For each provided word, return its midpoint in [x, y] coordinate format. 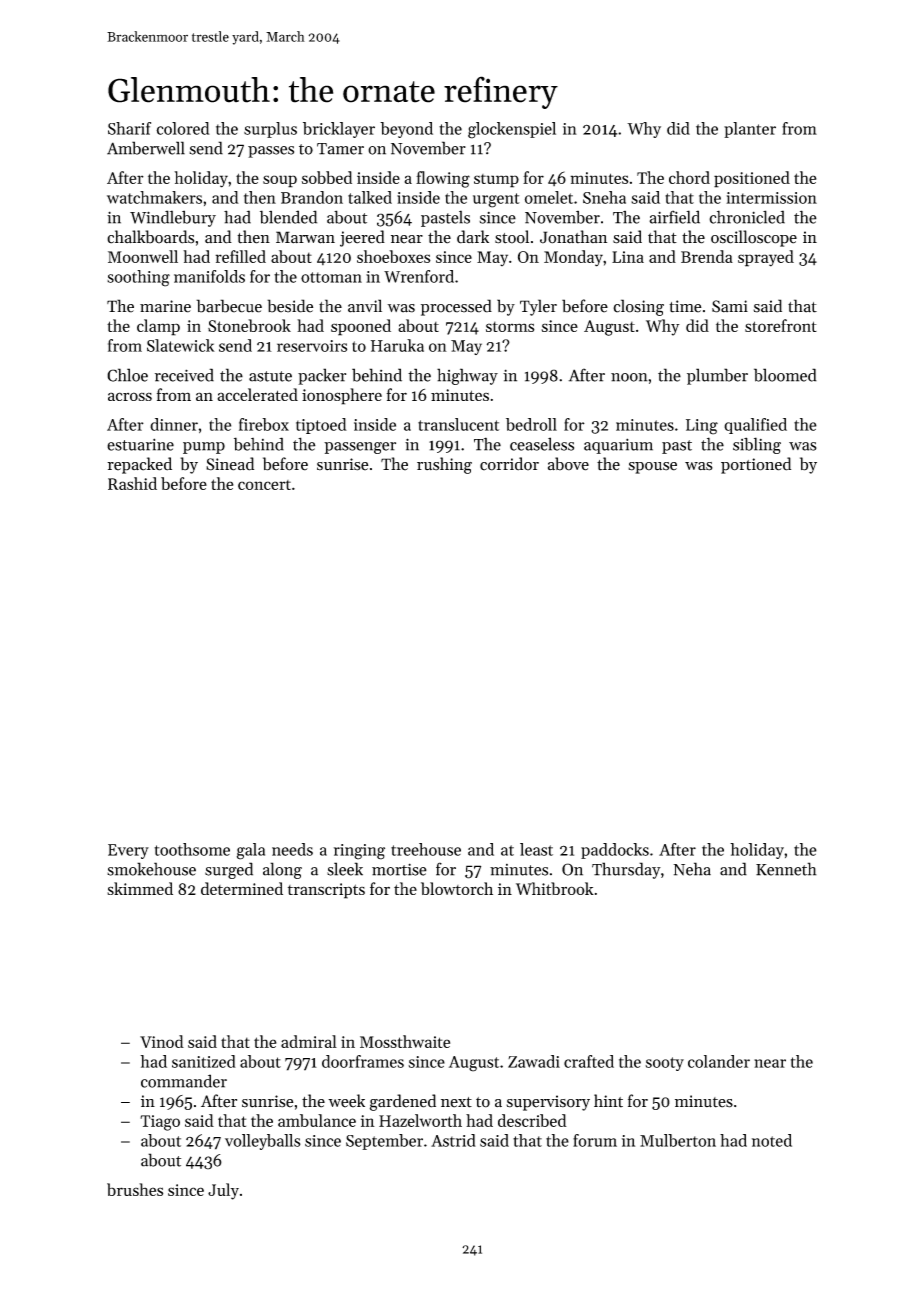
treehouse [426, 849]
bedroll [531, 424]
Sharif [129, 128]
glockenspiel [512, 130]
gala [251, 851]
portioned [756, 465]
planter [750, 130]
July [223, 1191]
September [384, 1142]
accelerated [257, 394]
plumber [717, 376]
